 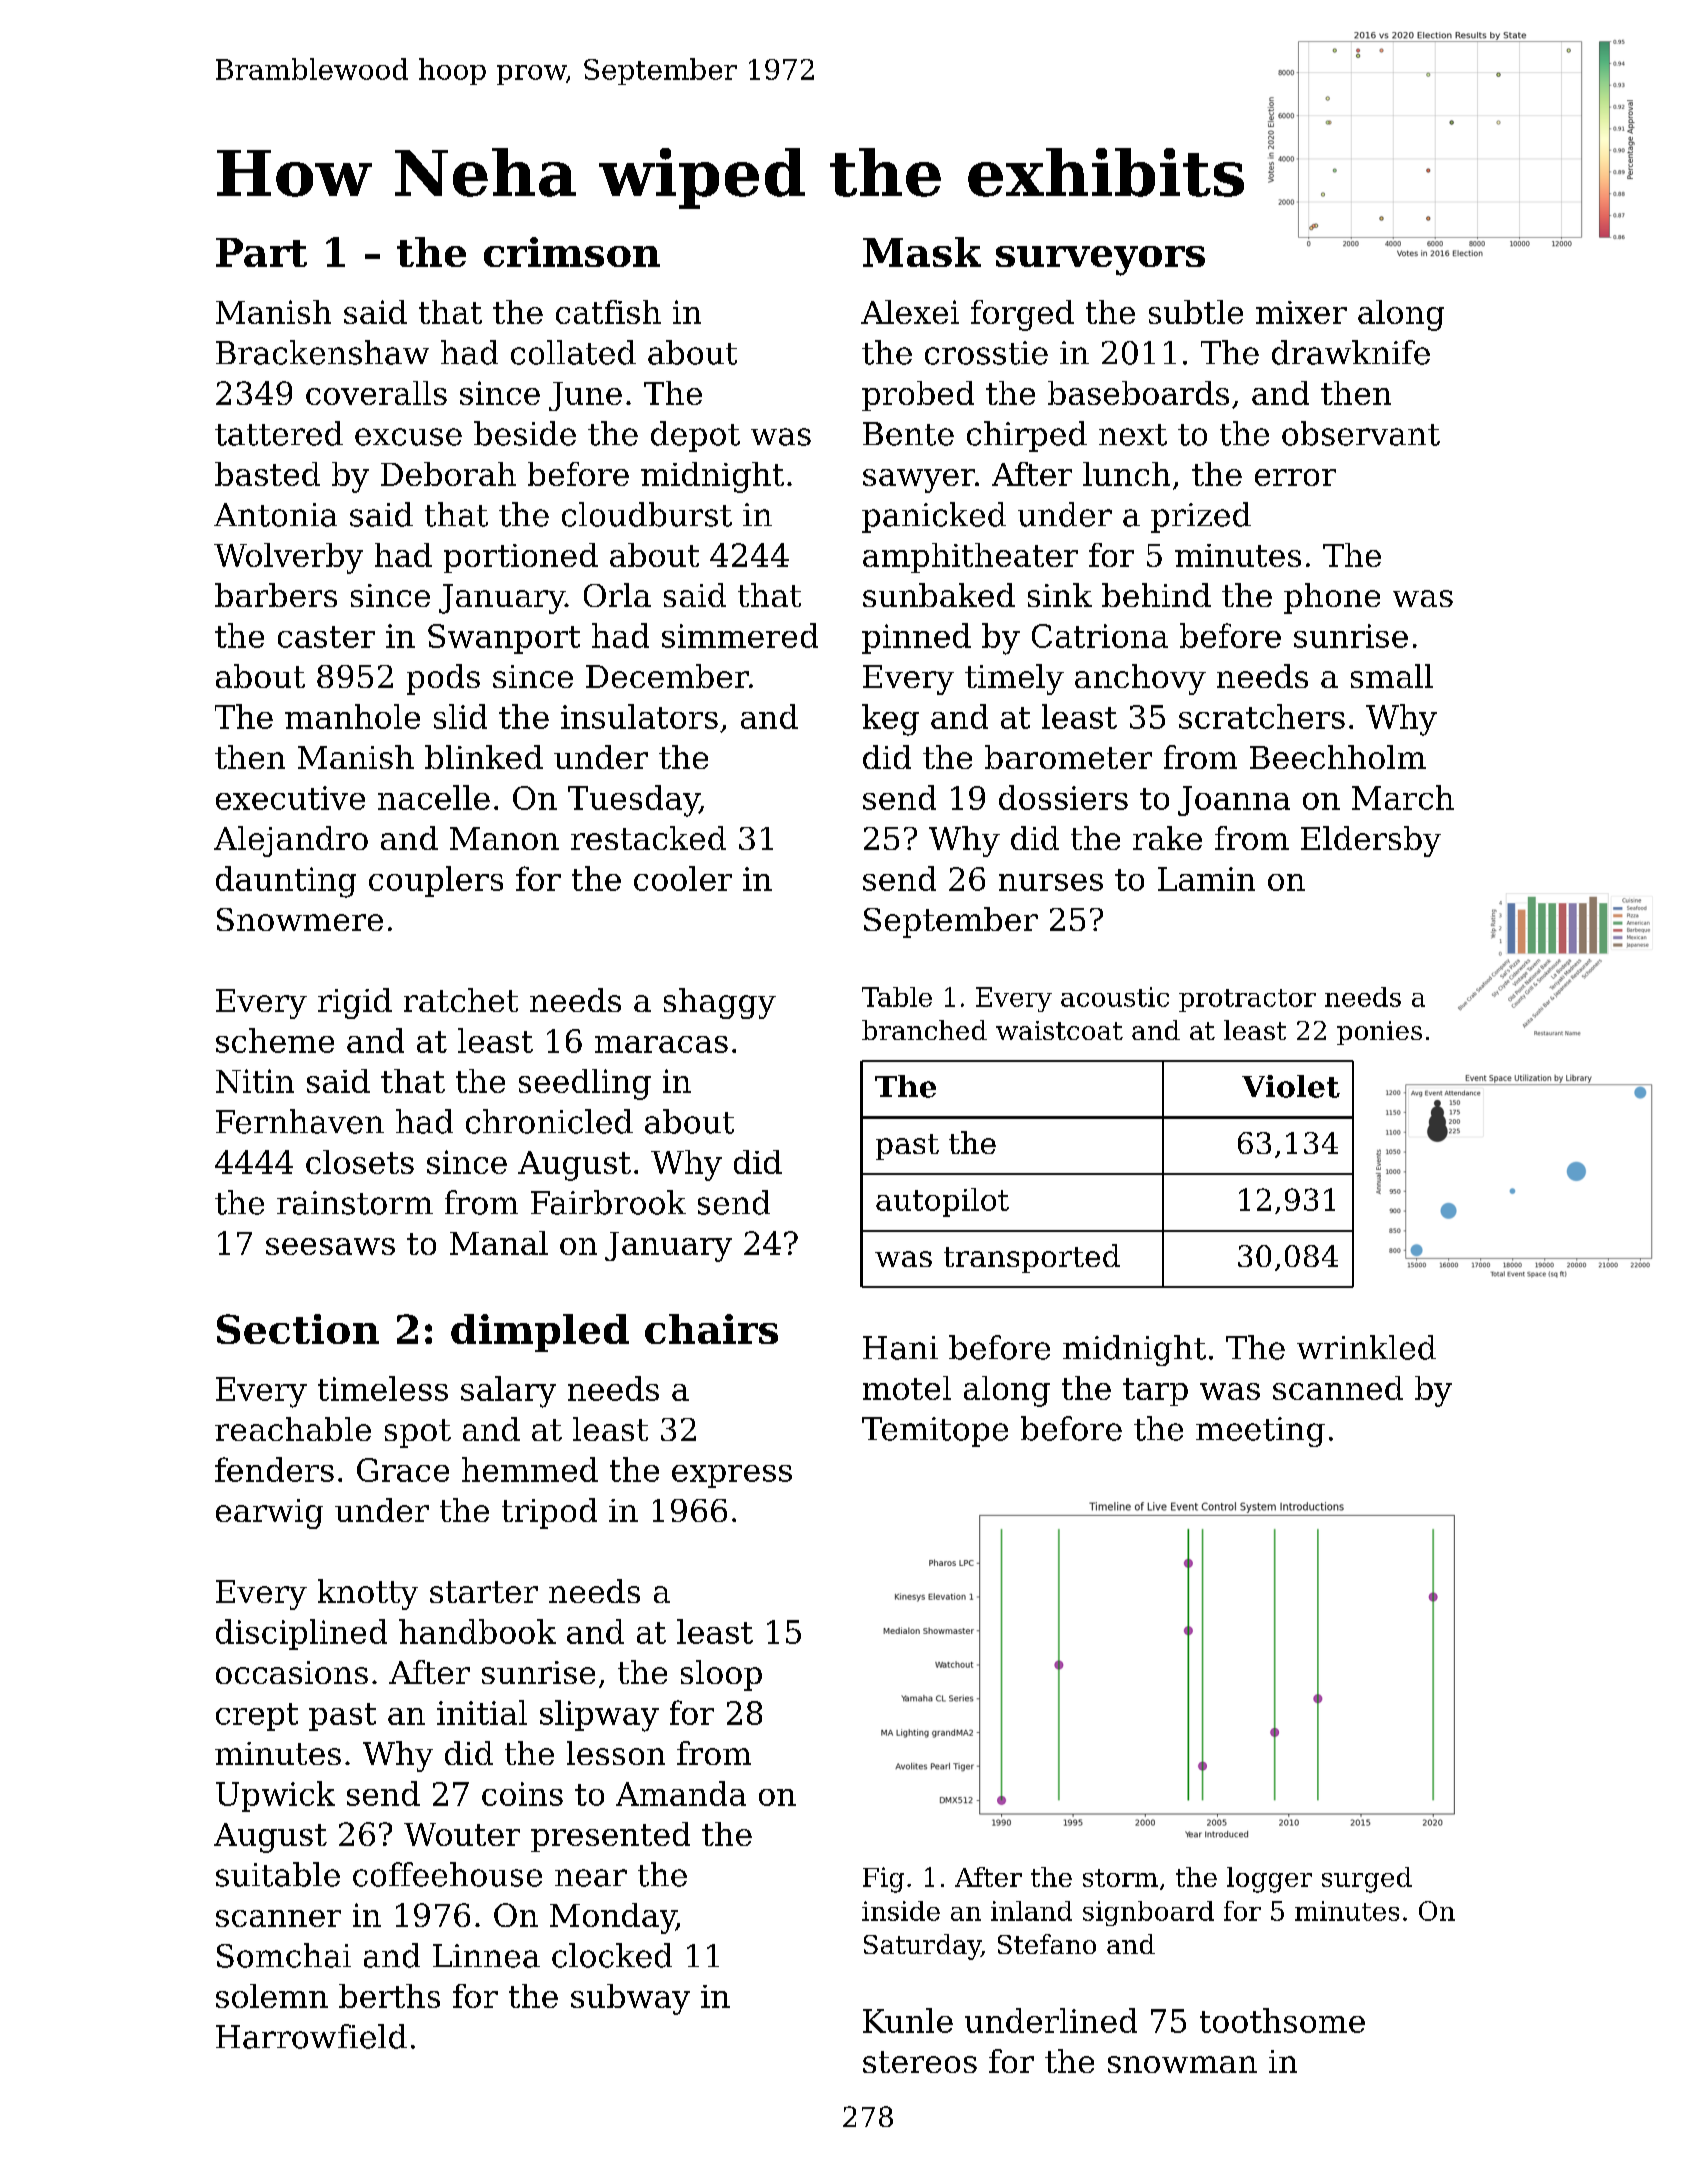 I want to click on pinned, so click(x=916, y=638).
